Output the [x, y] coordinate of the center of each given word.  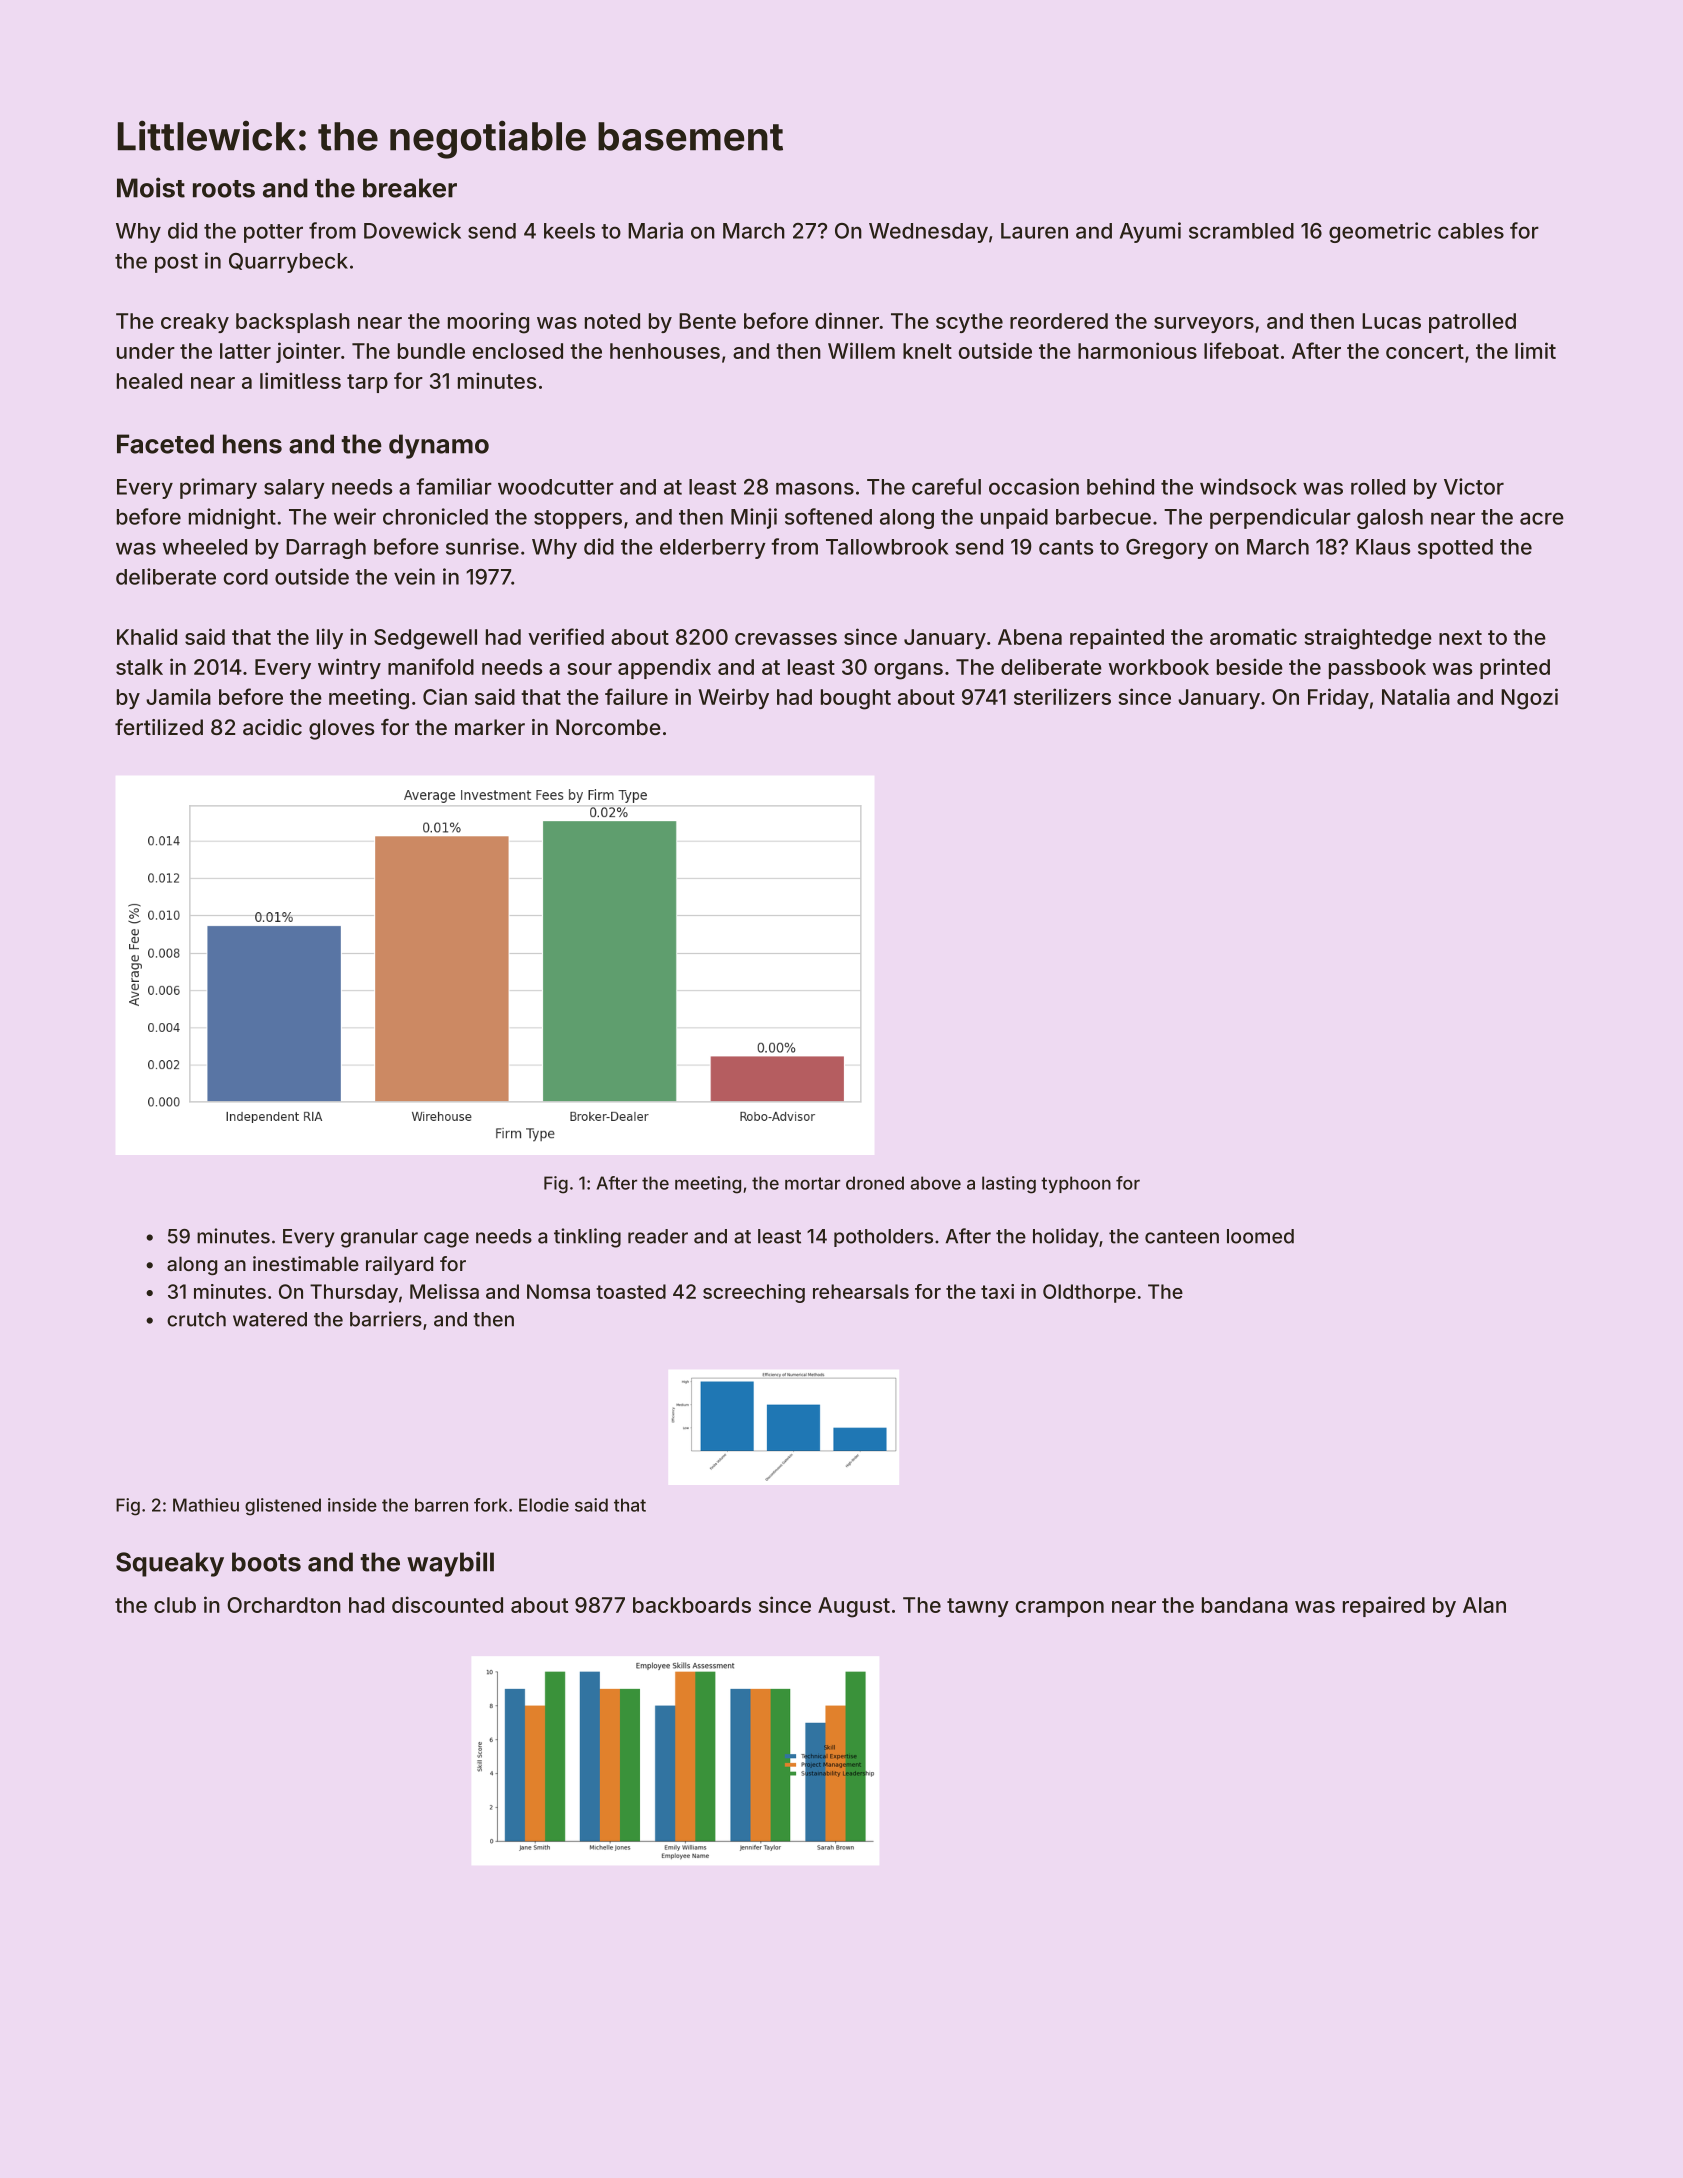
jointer [308, 352]
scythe [969, 323]
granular [379, 1238]
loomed [1260, 1236]
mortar [812, 1183]
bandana [1245, 1605]
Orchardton [284, 1605]
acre [1542, 518]
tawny [978, 1607]
